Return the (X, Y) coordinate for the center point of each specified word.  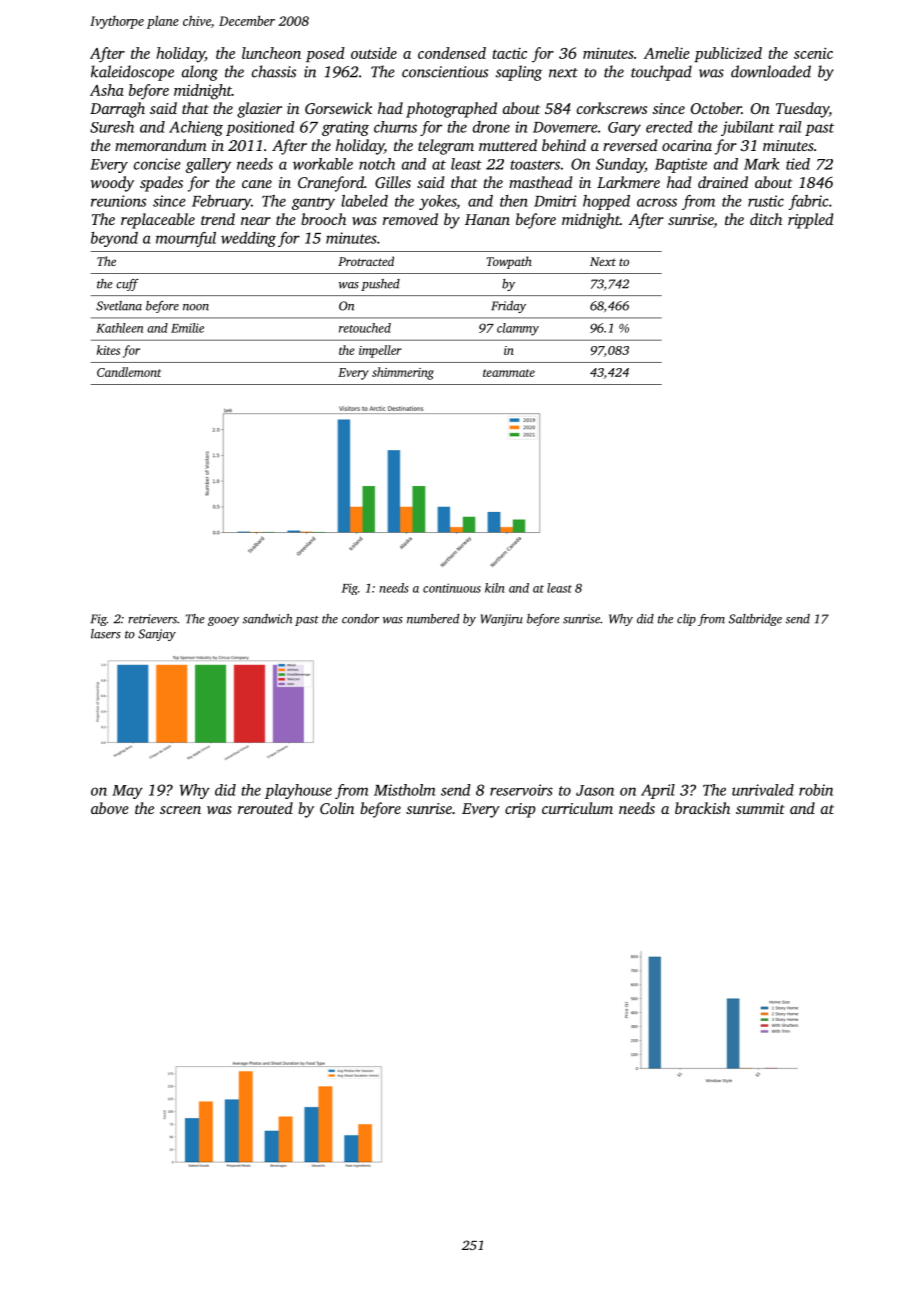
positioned (260, 128)
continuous (452, 588)
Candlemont (129, 372)
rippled (811, 221)
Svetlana (119, 306)
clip (686, 620)
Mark (762, 164)
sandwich (267, 619)
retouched (365, 328)
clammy (518, 329)
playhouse (298, 791)
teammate (509, 373)
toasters (535, 165)
